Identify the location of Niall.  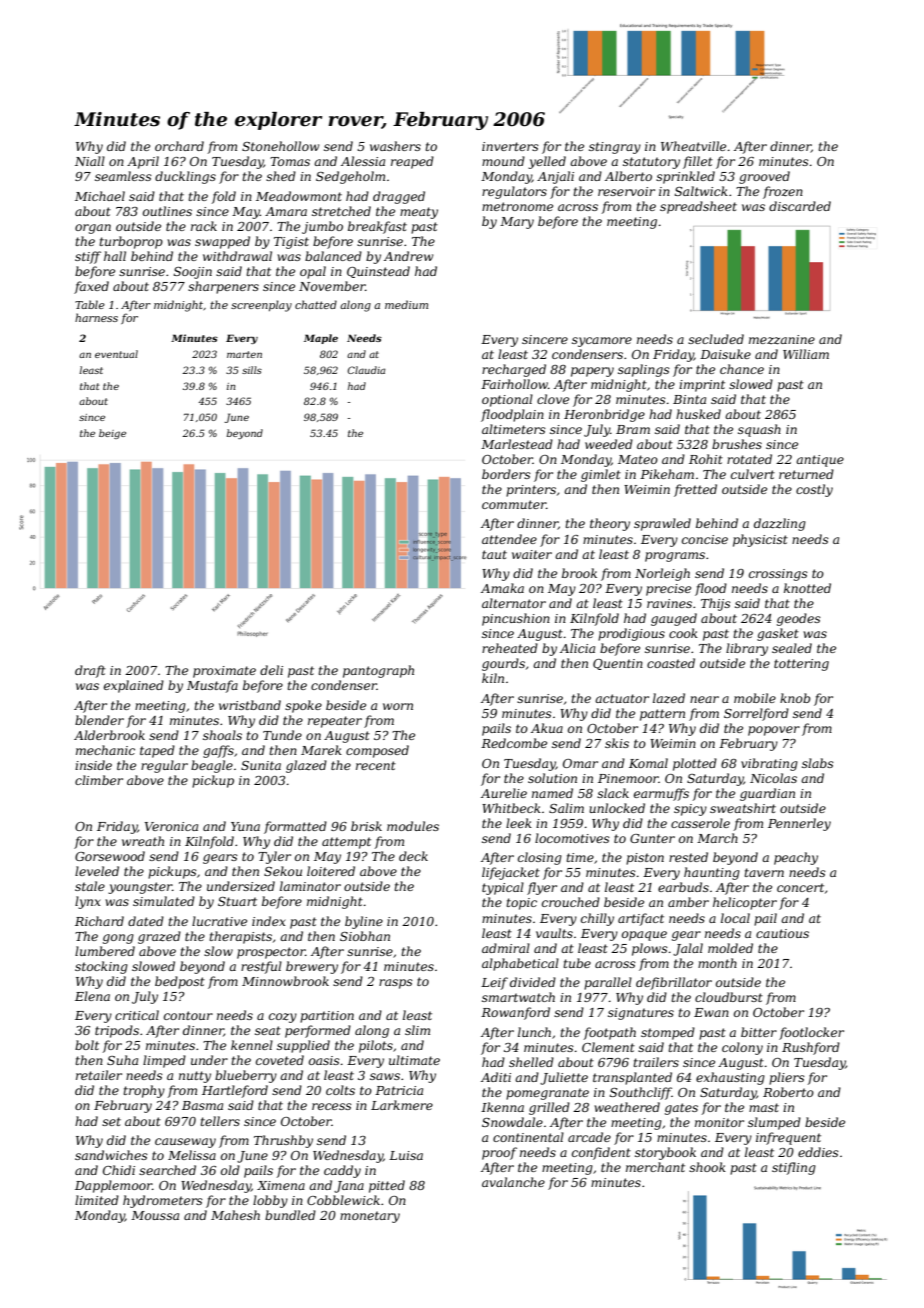
(90, 161).
